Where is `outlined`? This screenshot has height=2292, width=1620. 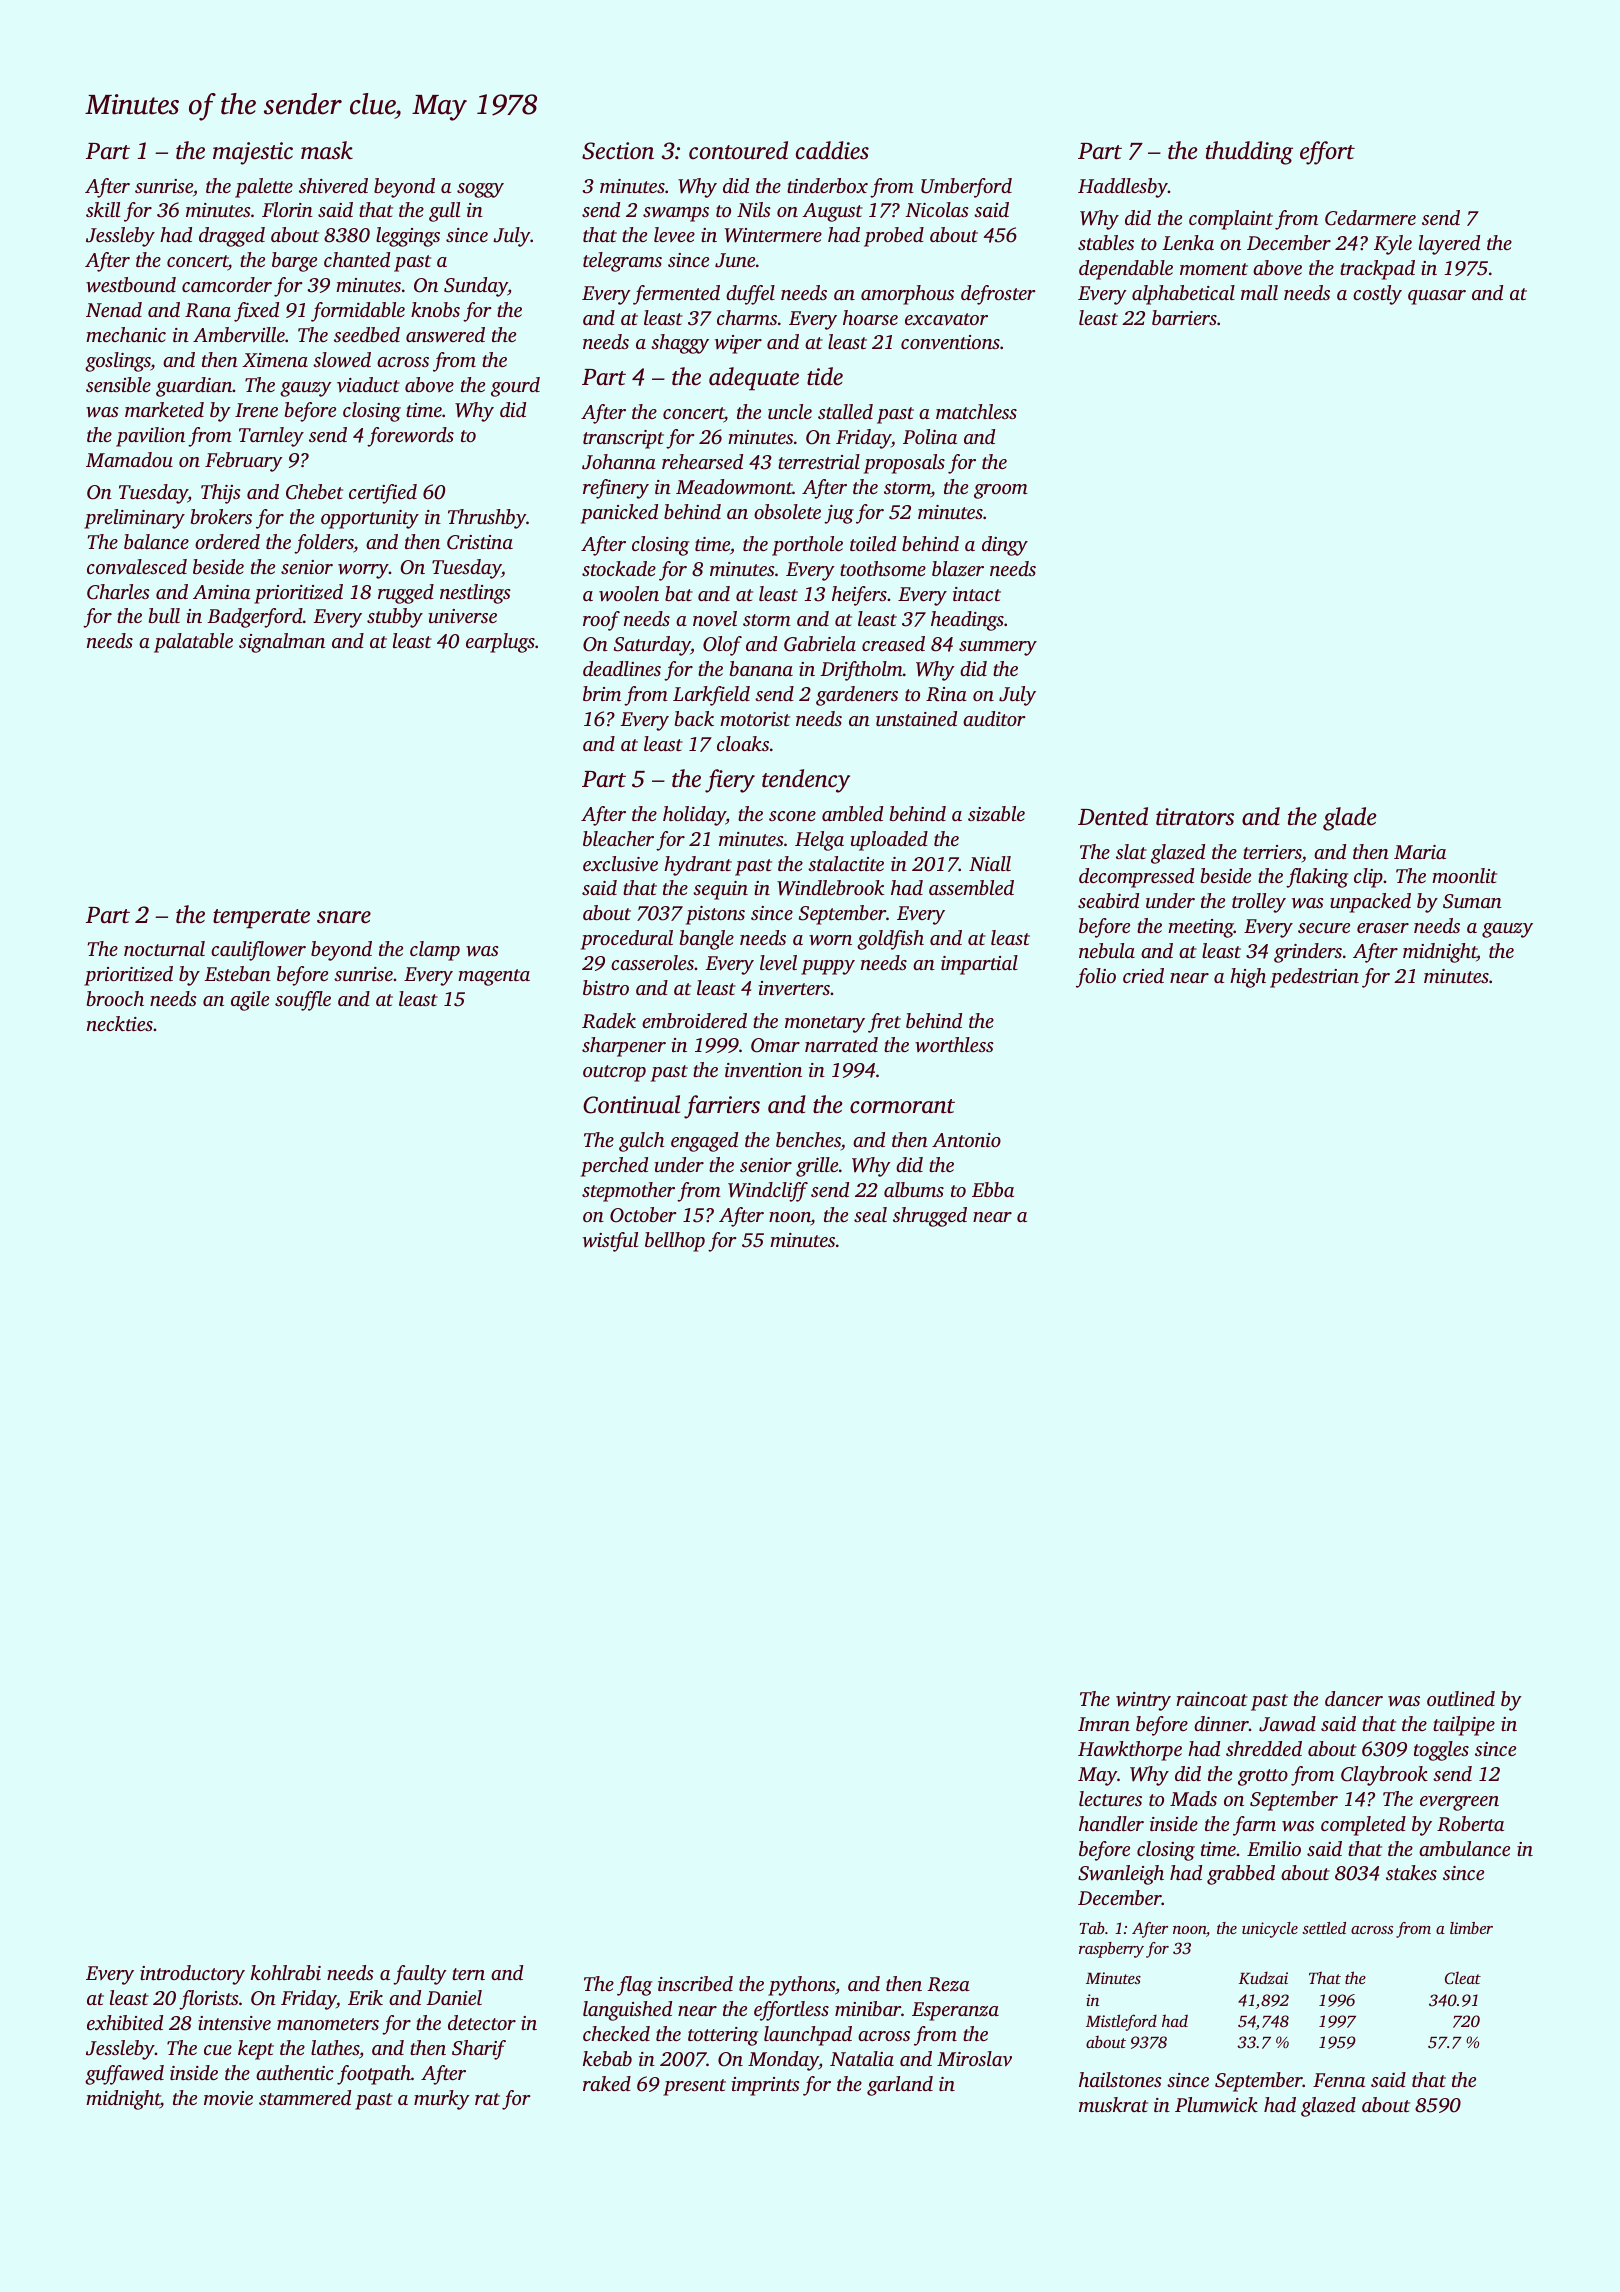
outlined is located at coordinates (1461, 1698).
